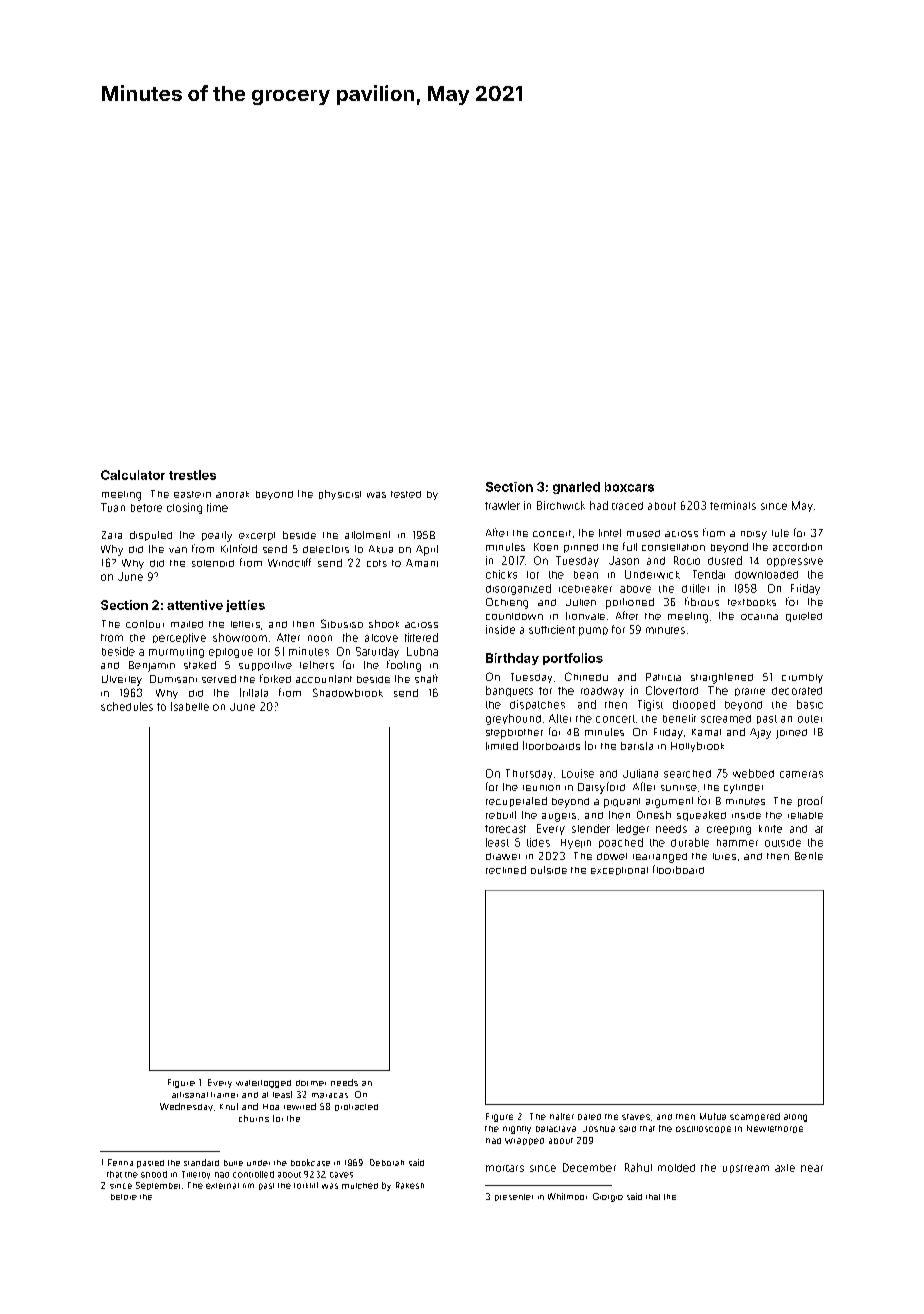 Image resolution: width=924 pixels, height=1314 pixels. What do you see at coordinates (222, 1186) in the document?
I see `external` at bounding box center [222, 1186].
